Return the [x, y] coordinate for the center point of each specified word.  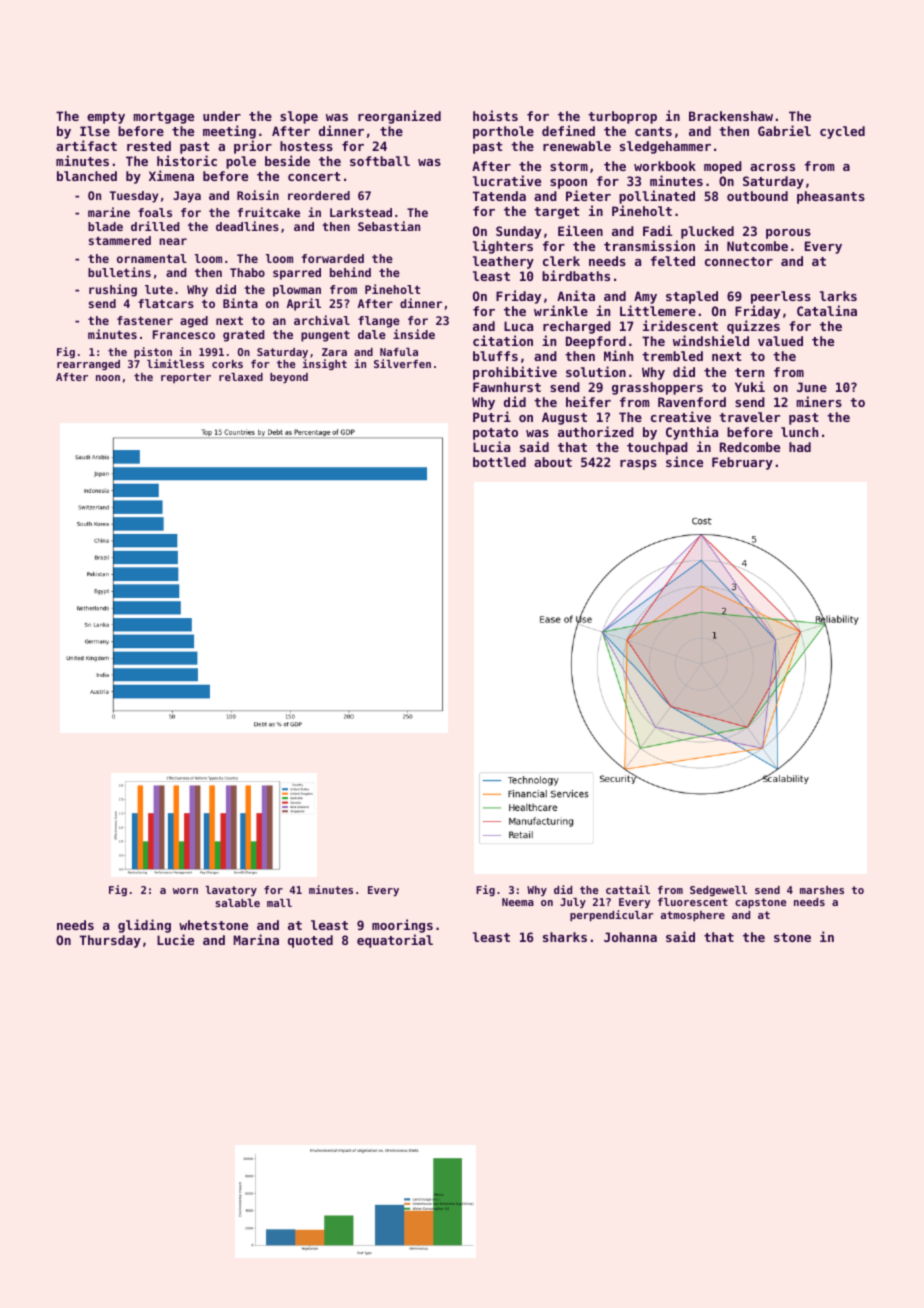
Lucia [491, 446]
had [800, 447]
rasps [638, 465]
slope [299, 117]
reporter [186, 378]
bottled [499, 462]
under [222, 116]
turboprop [622, 117]
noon [108, 378]
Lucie [175, 939]
